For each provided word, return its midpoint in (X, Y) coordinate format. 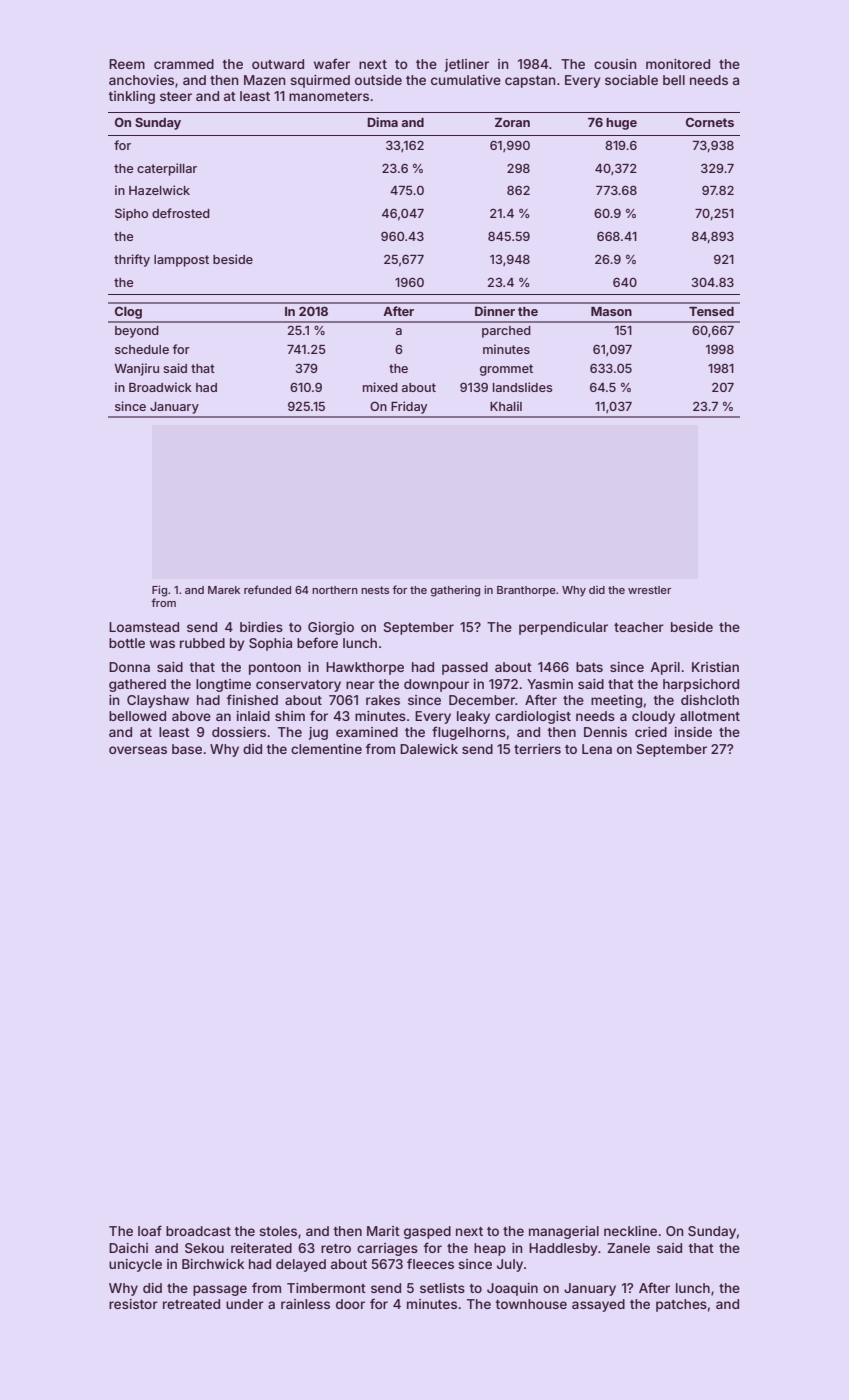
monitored (678, 64)
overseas (138, 750)
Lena (597, 749)
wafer (332, 63)
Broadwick (160, 387)
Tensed (711, 311)
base (187, 749)
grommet (506, 370)
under (245, 1304)
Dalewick (429, 749)
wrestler (649, 590)
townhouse (531, 1304)
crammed (184, 64)
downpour (436, 685)
